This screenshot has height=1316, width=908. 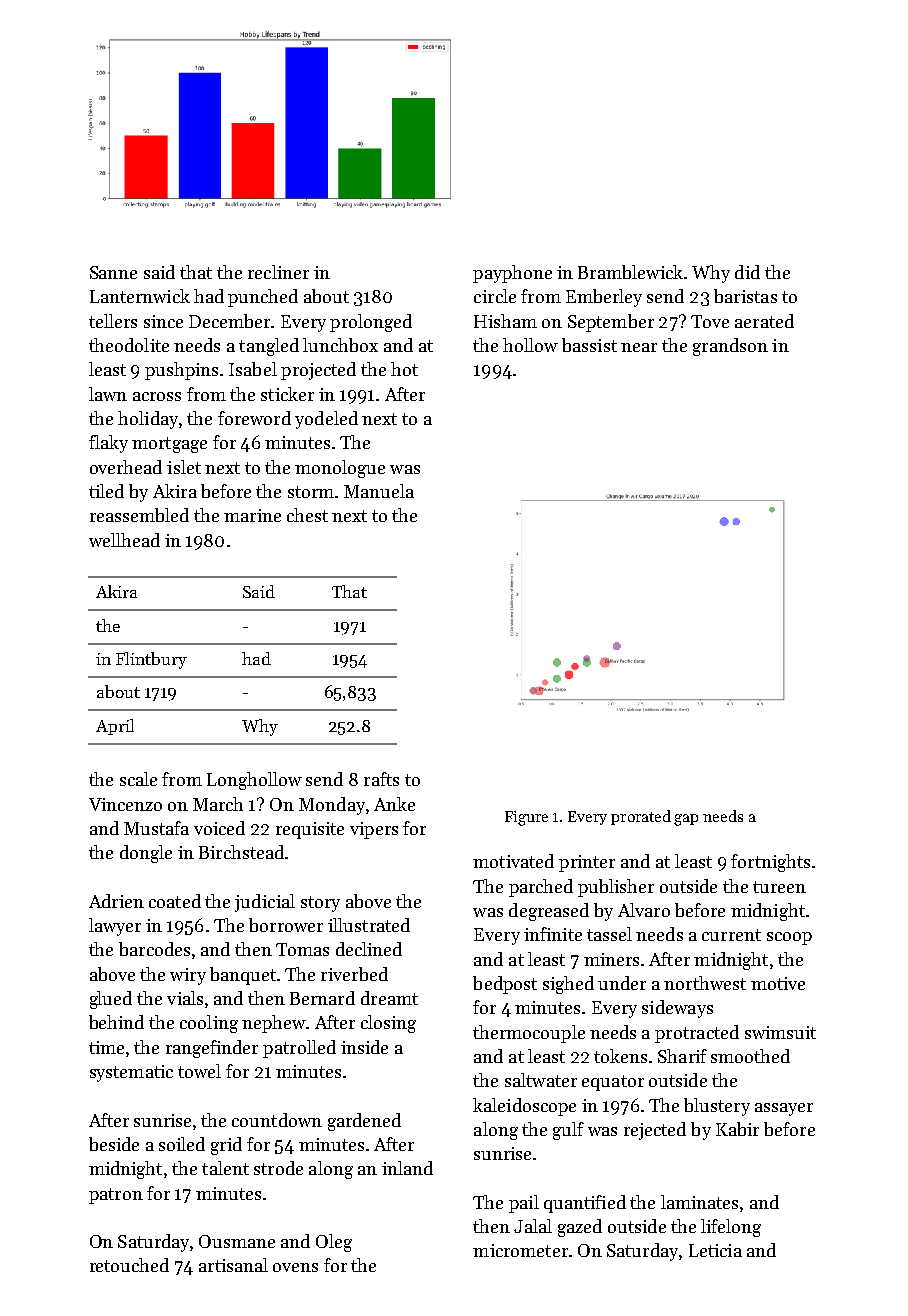 I want to click on micrometer, so click(x=520, y=1250).
